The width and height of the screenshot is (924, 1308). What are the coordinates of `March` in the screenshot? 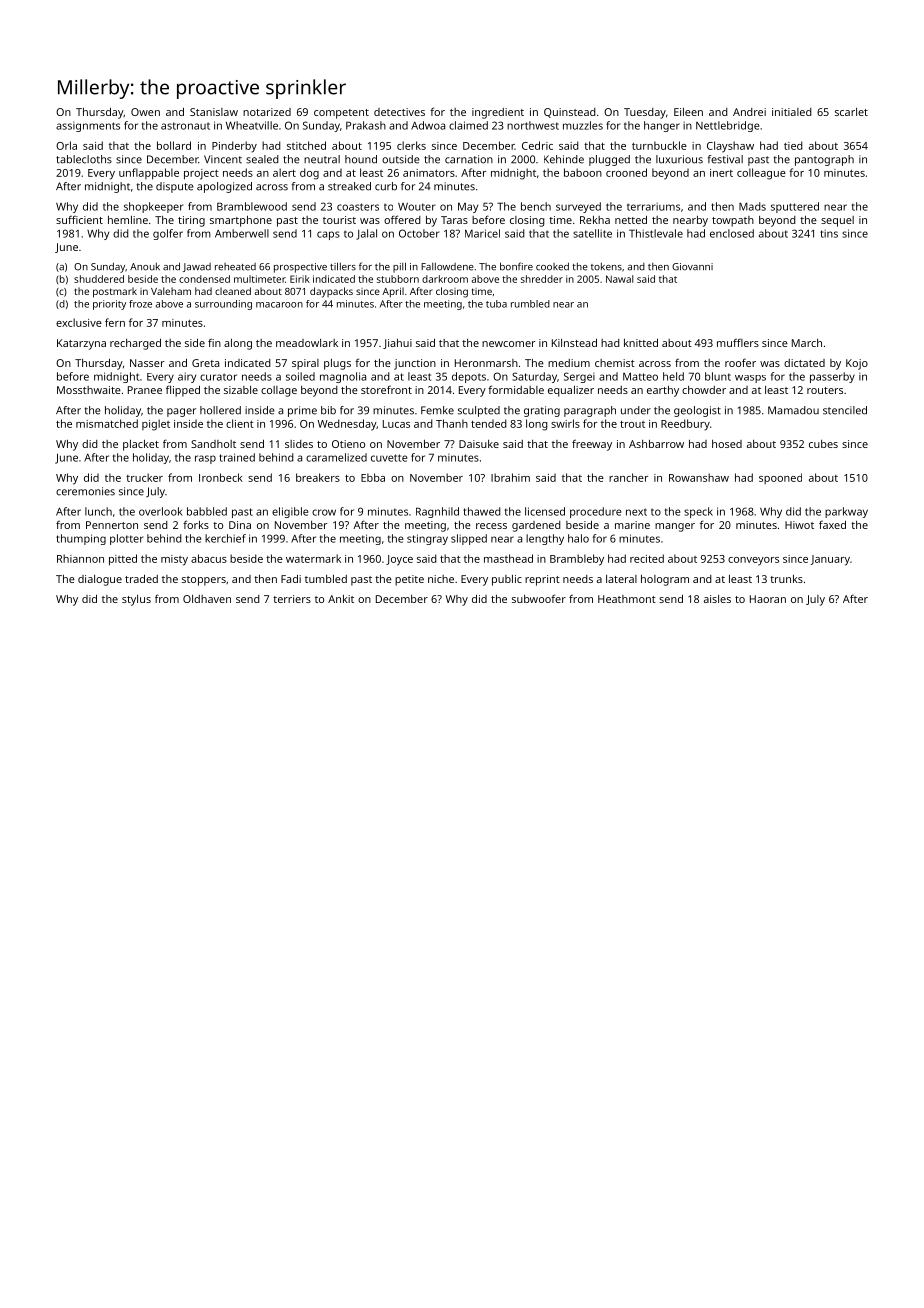 It's located at (807, 343).
